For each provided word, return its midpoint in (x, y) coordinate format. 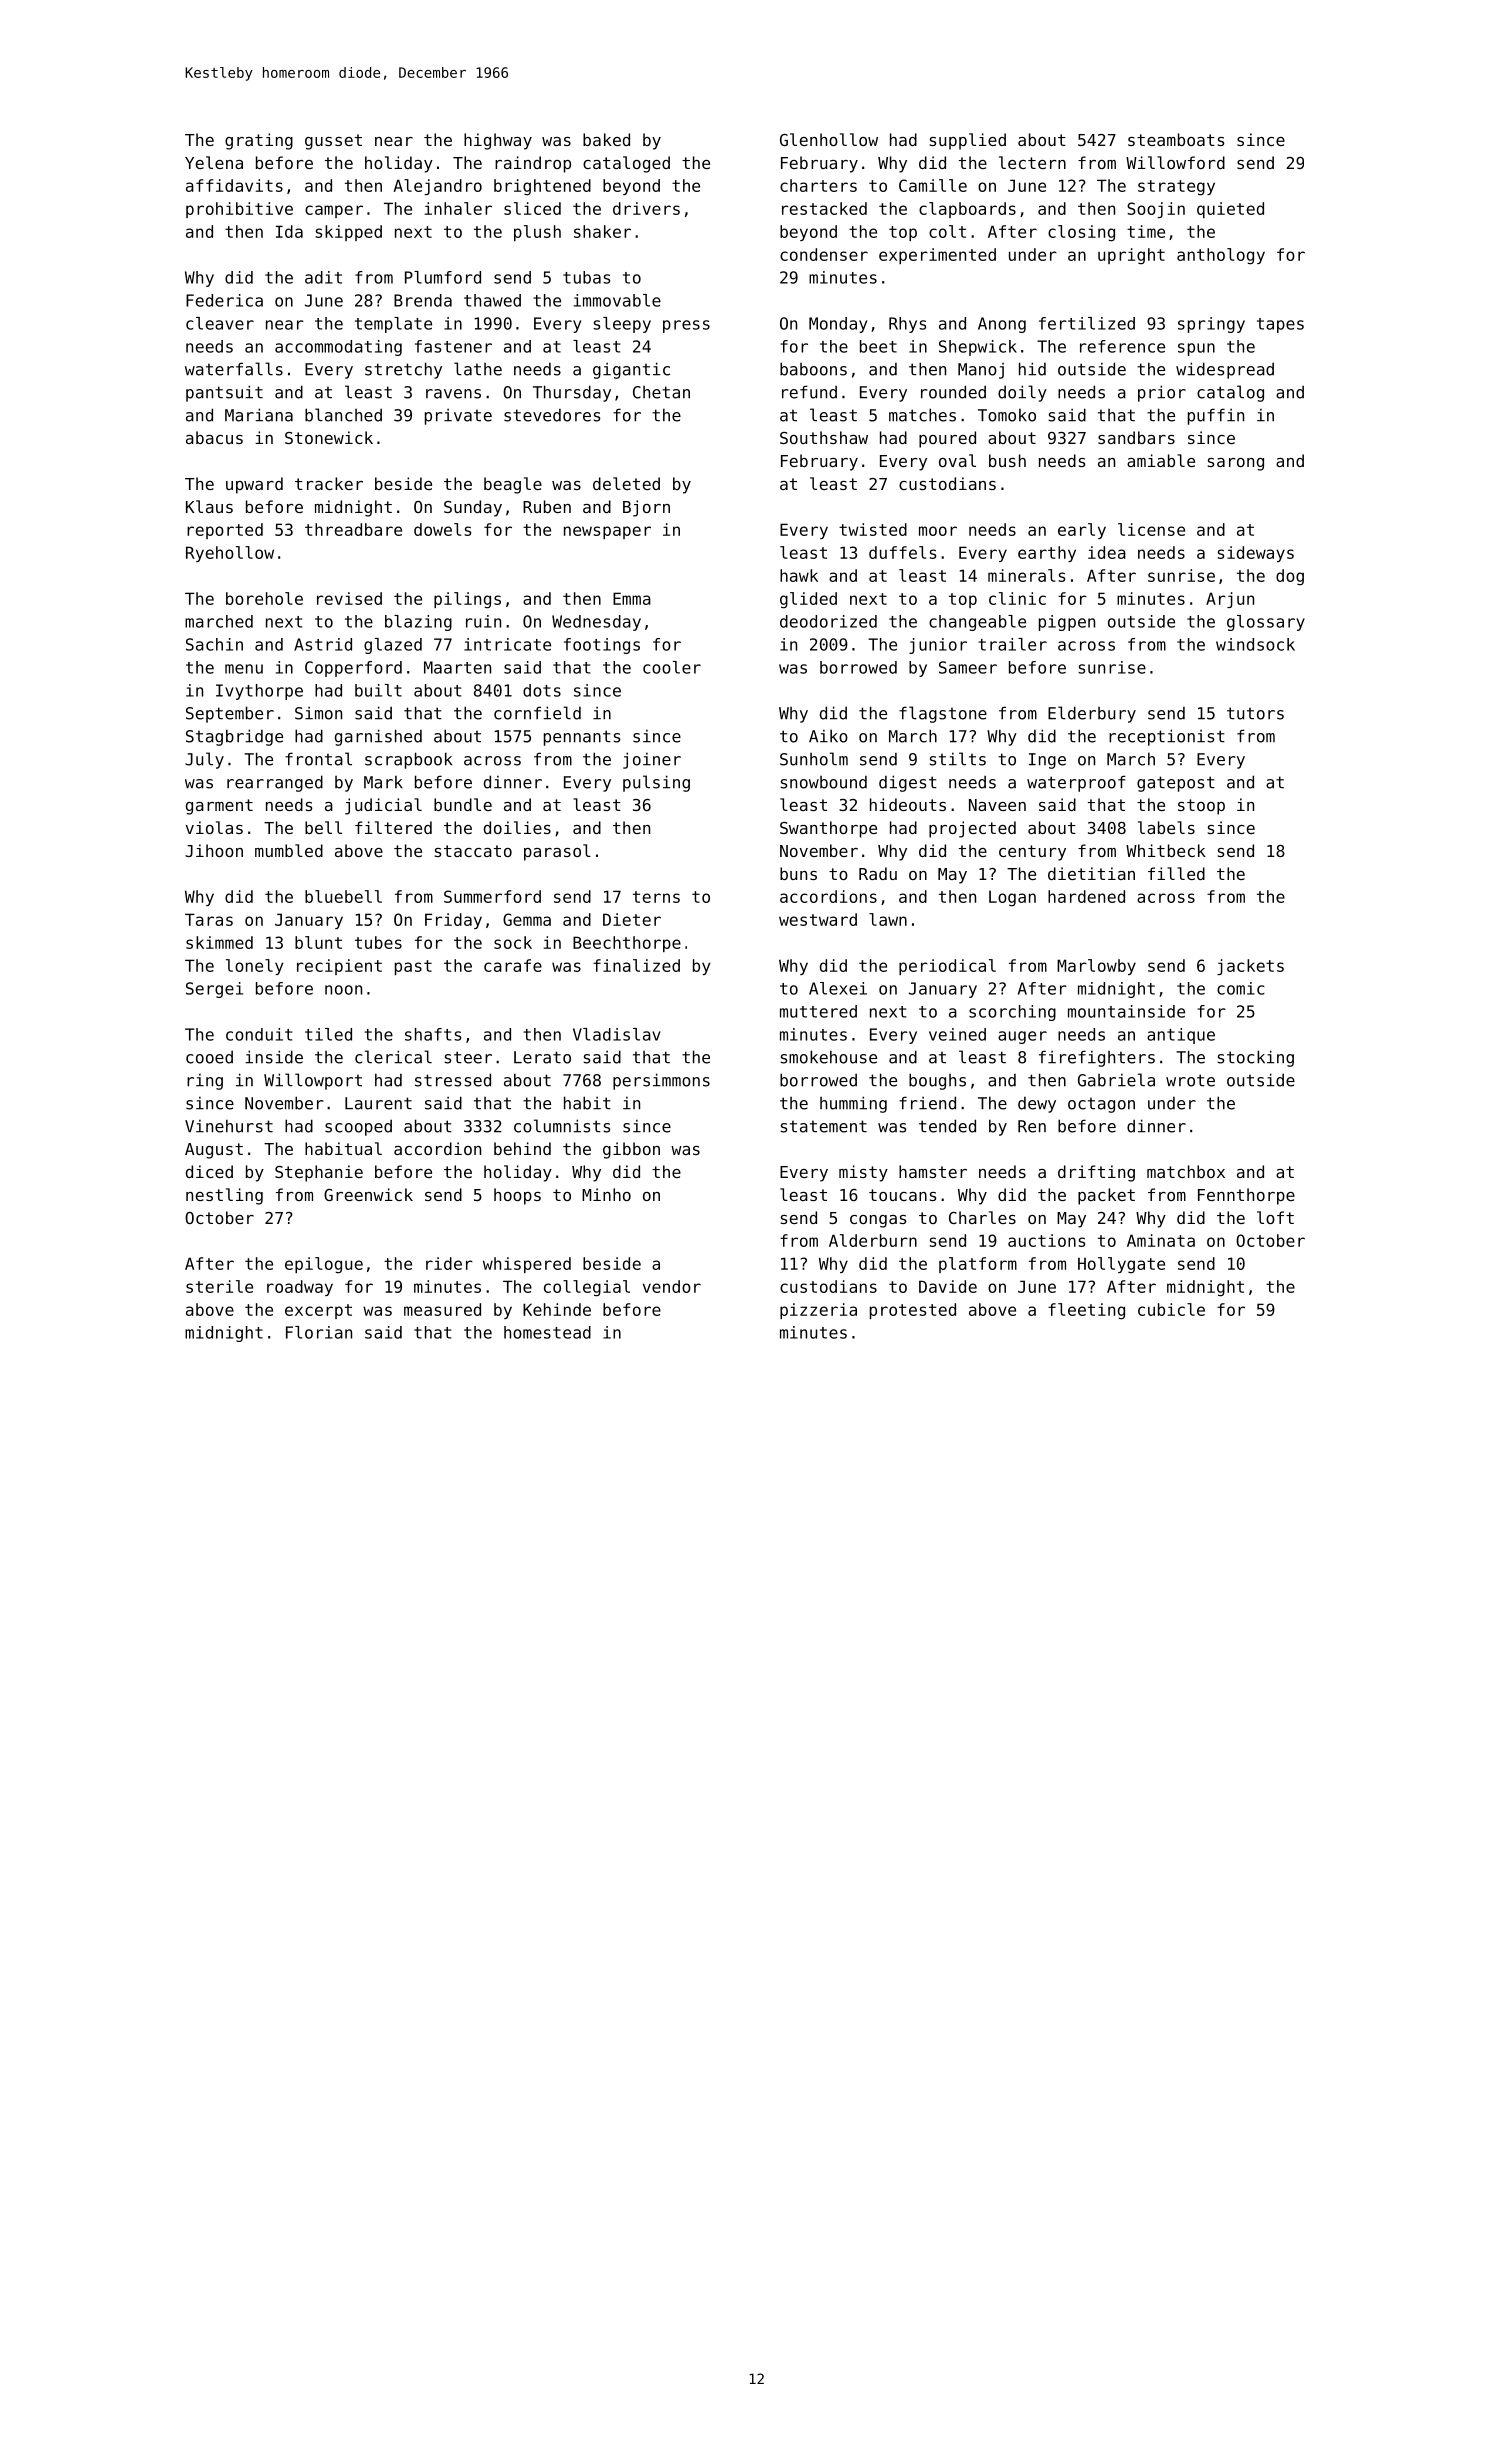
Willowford (1175, 162)
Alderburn (873, 1240)
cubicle (1171, 1309)
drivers (646, 208)
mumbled (289, 850)
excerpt (318, 1311)
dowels (442, 529)
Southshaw (824, 437)
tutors (1255, 713)
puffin (1216, 416)
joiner (652, 760)
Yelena (214, 162)
